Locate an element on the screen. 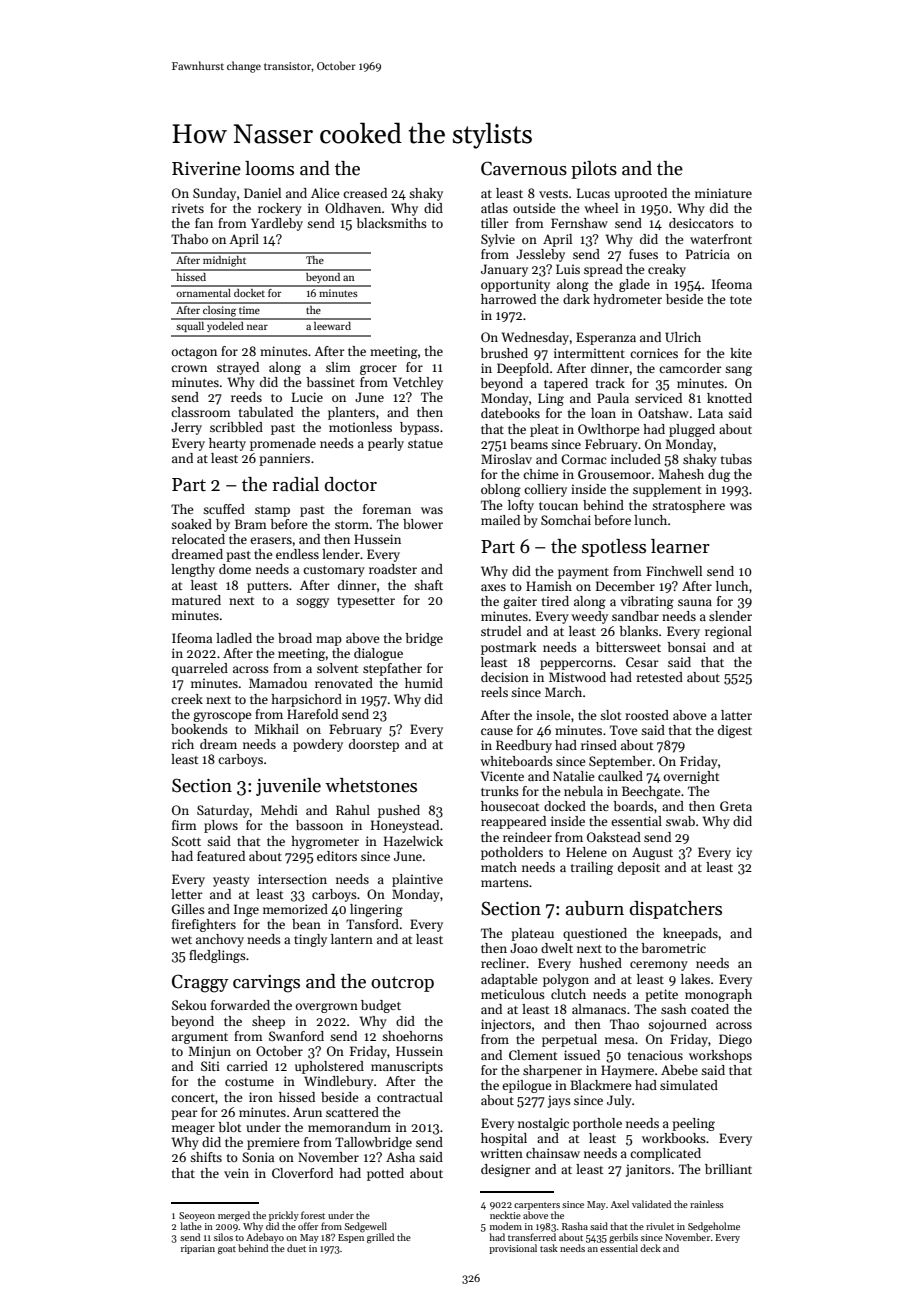  blacksmiths is located at coordinates (391, 223).
